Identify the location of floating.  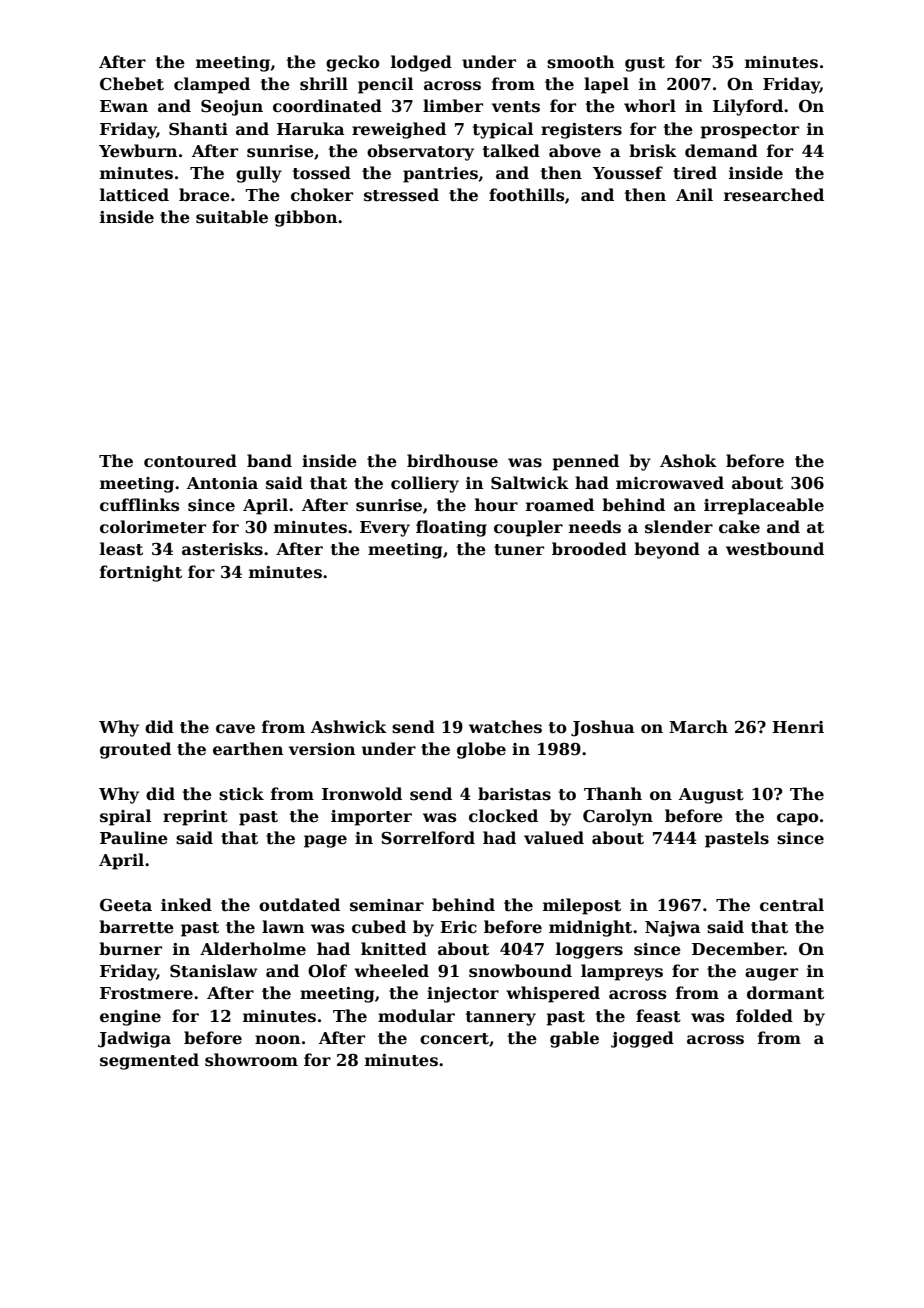
(451, 528).
